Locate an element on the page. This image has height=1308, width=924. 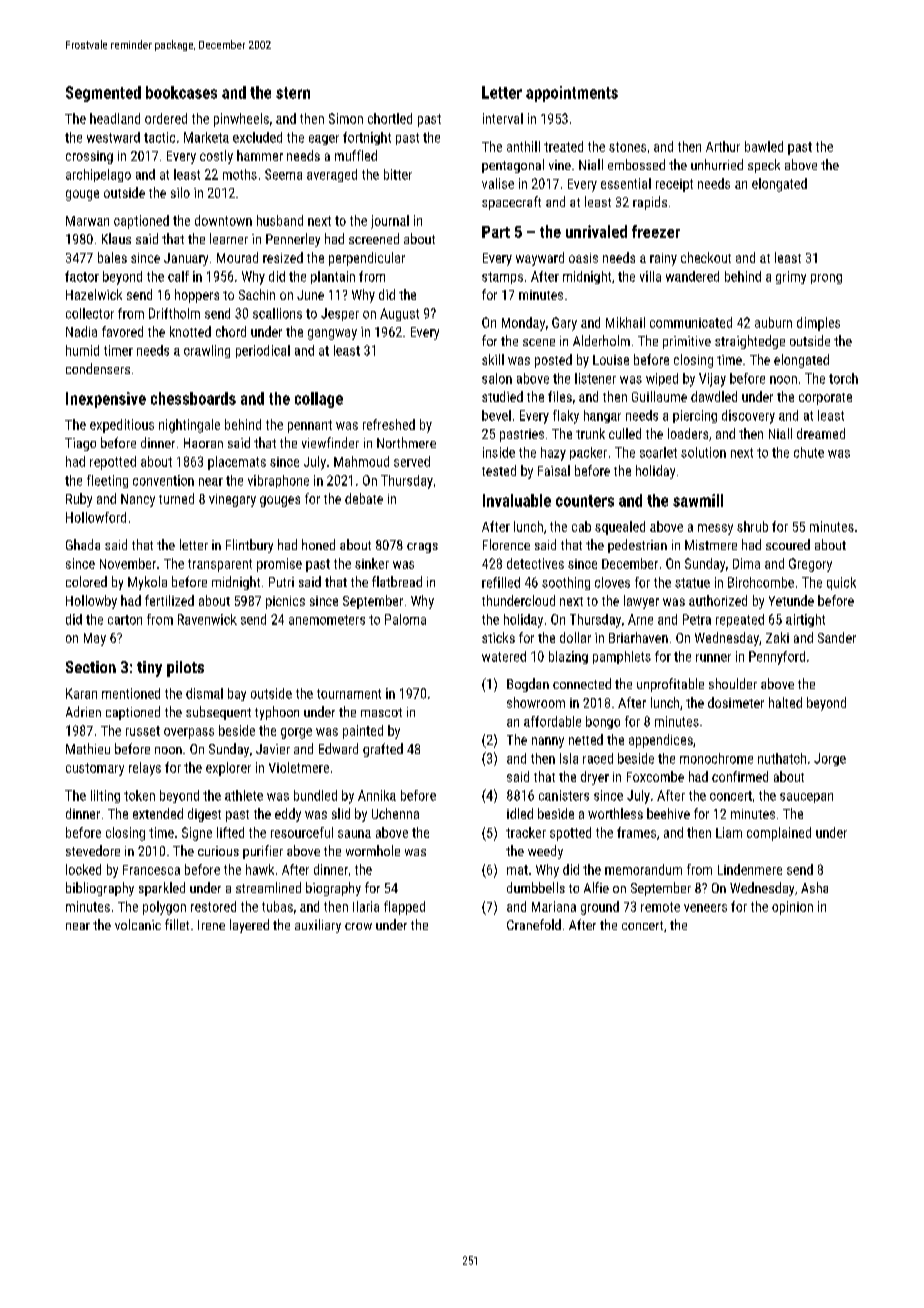
fillet is located at coordinates (177, 924).
